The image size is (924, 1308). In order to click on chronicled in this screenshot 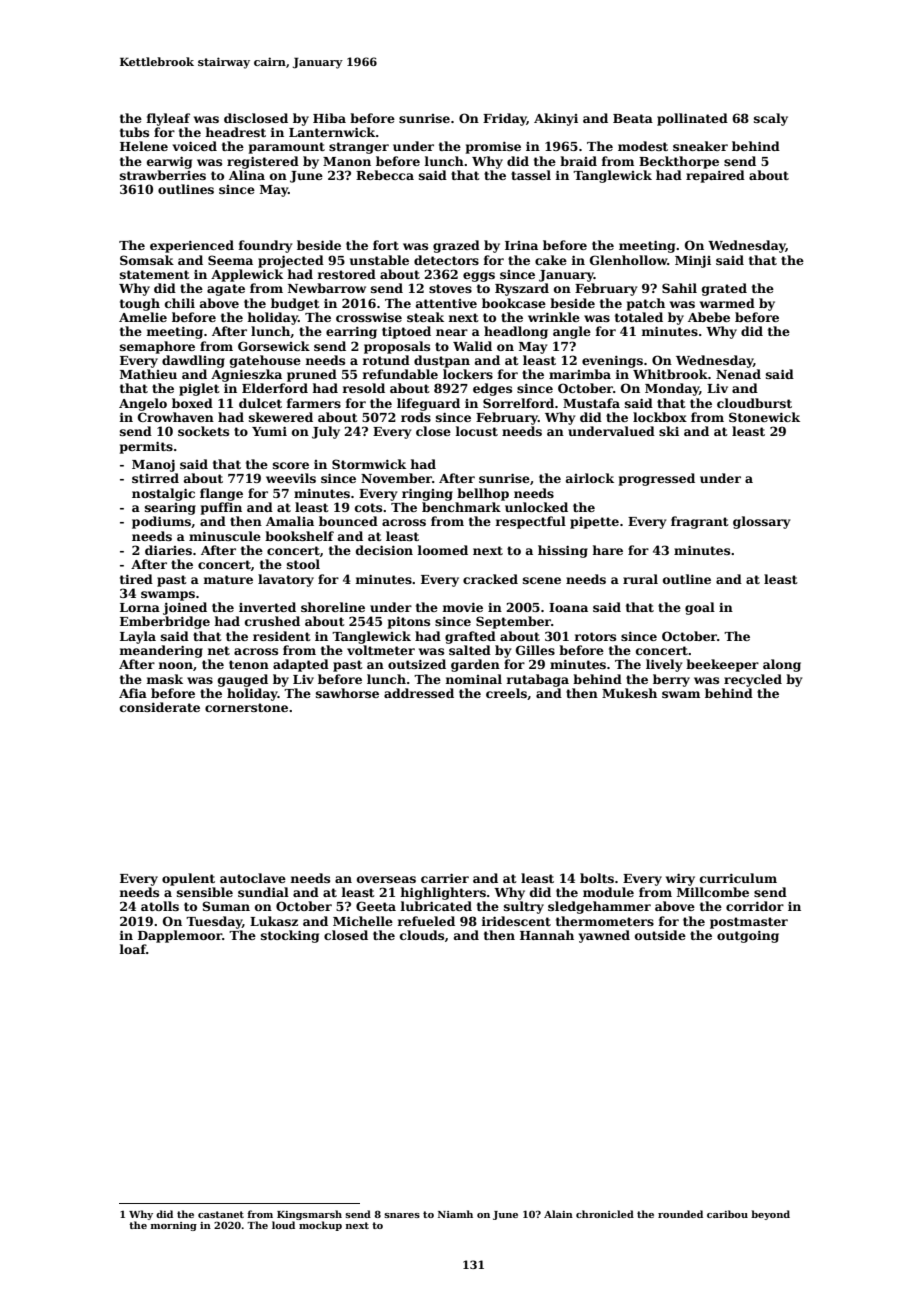, I will do `click(605, 1214)`.
